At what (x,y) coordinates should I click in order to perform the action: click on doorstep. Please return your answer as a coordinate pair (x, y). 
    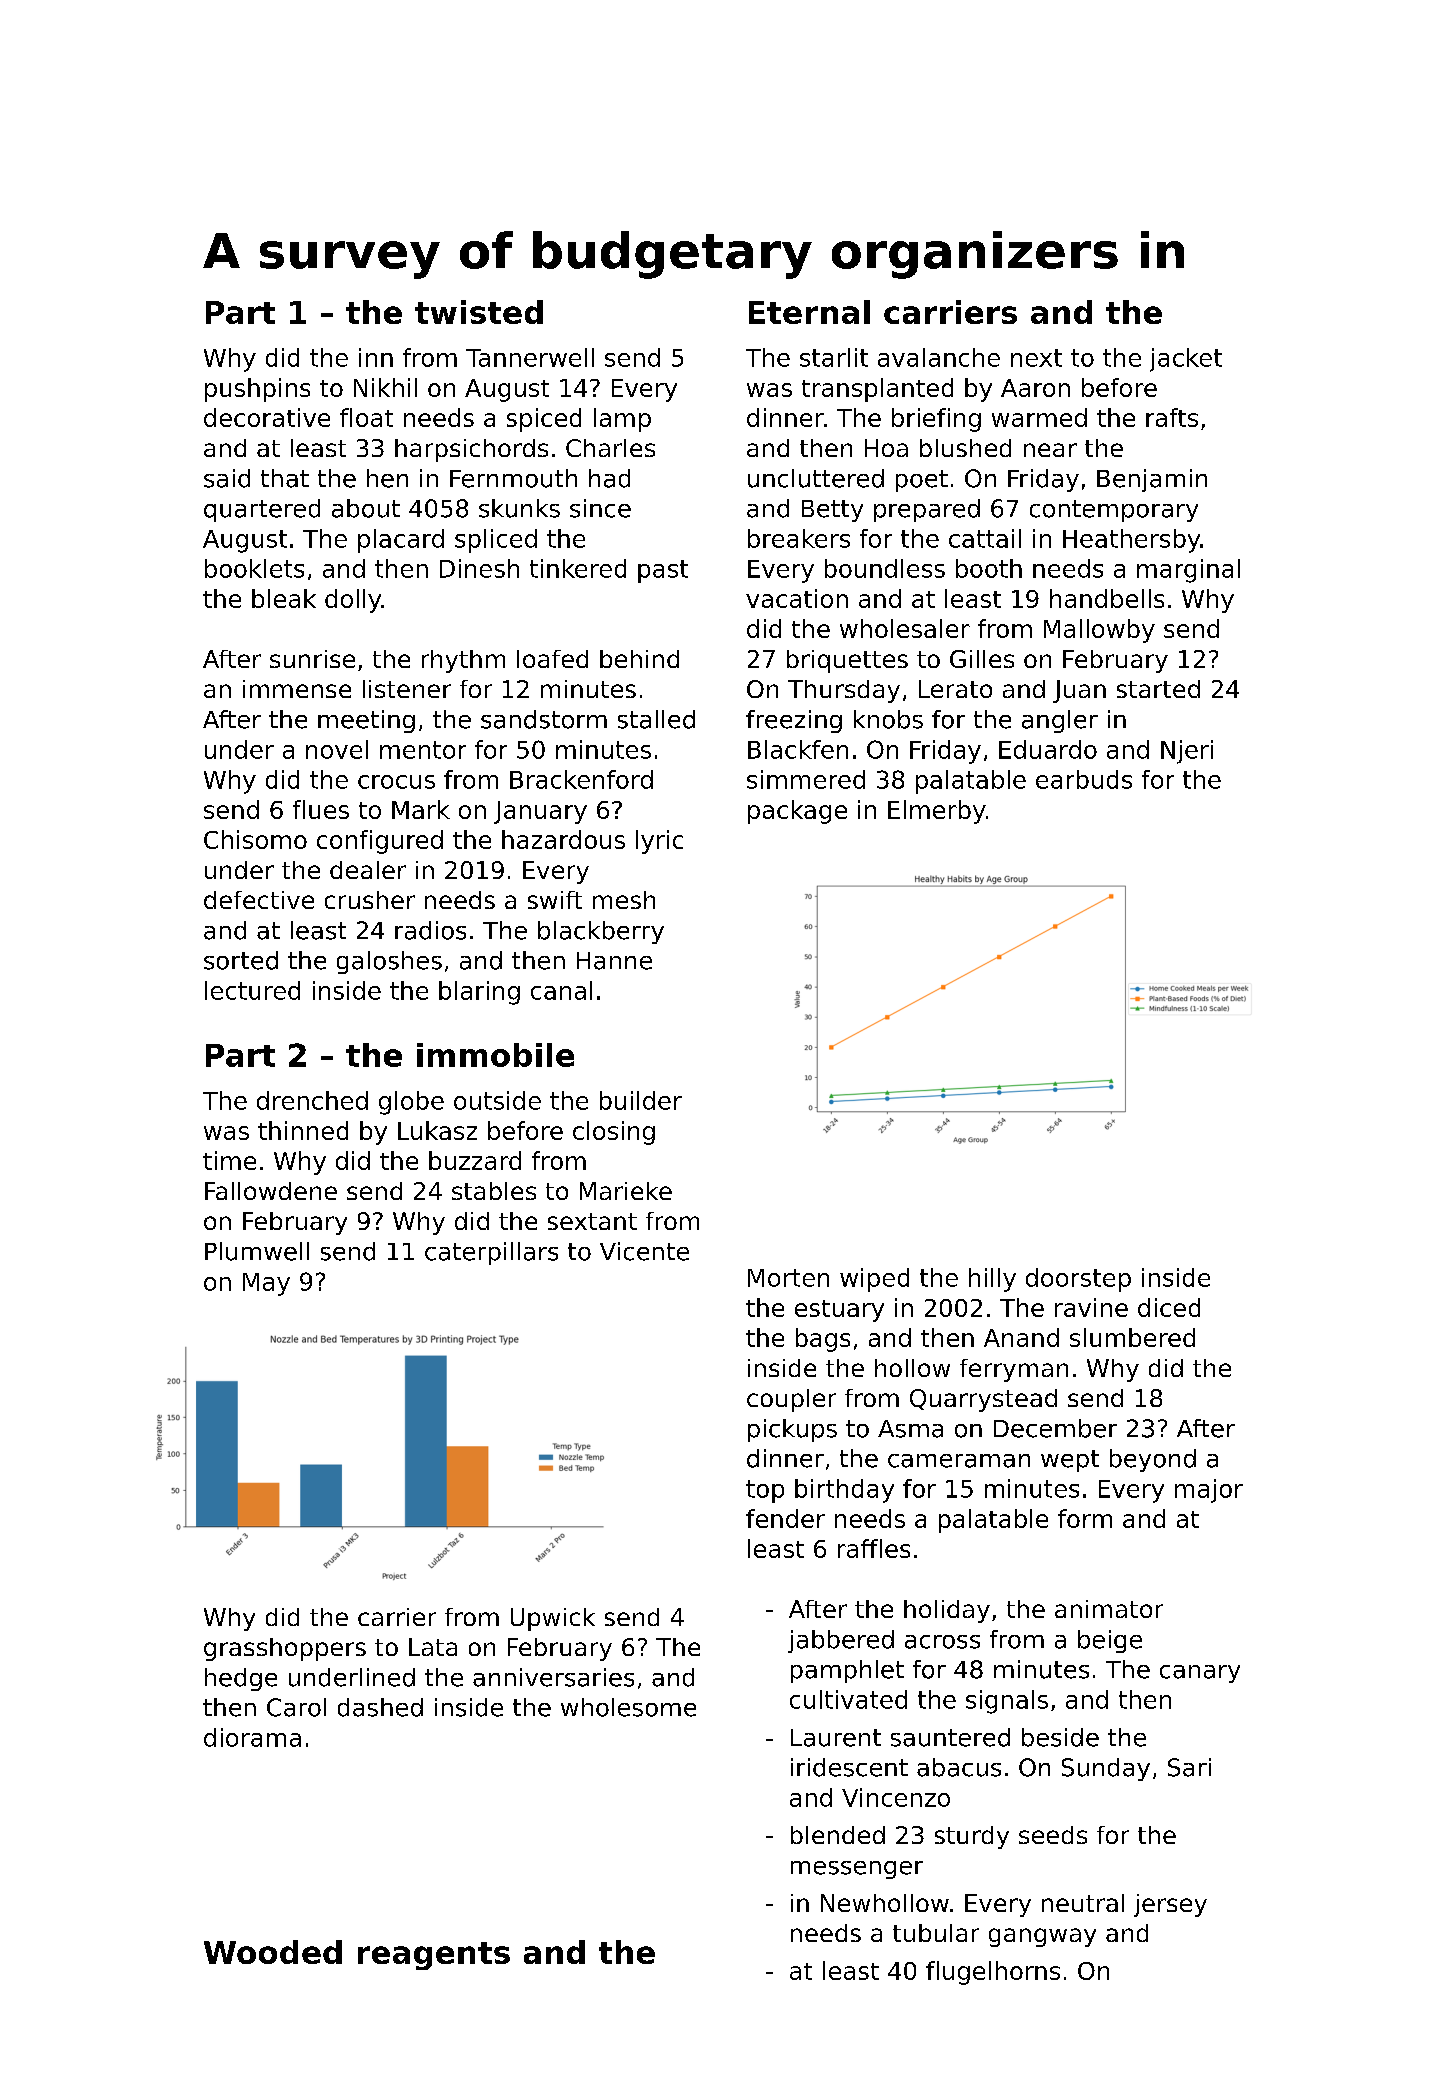
    Looking at the image, I should click on (1078, 1280).
